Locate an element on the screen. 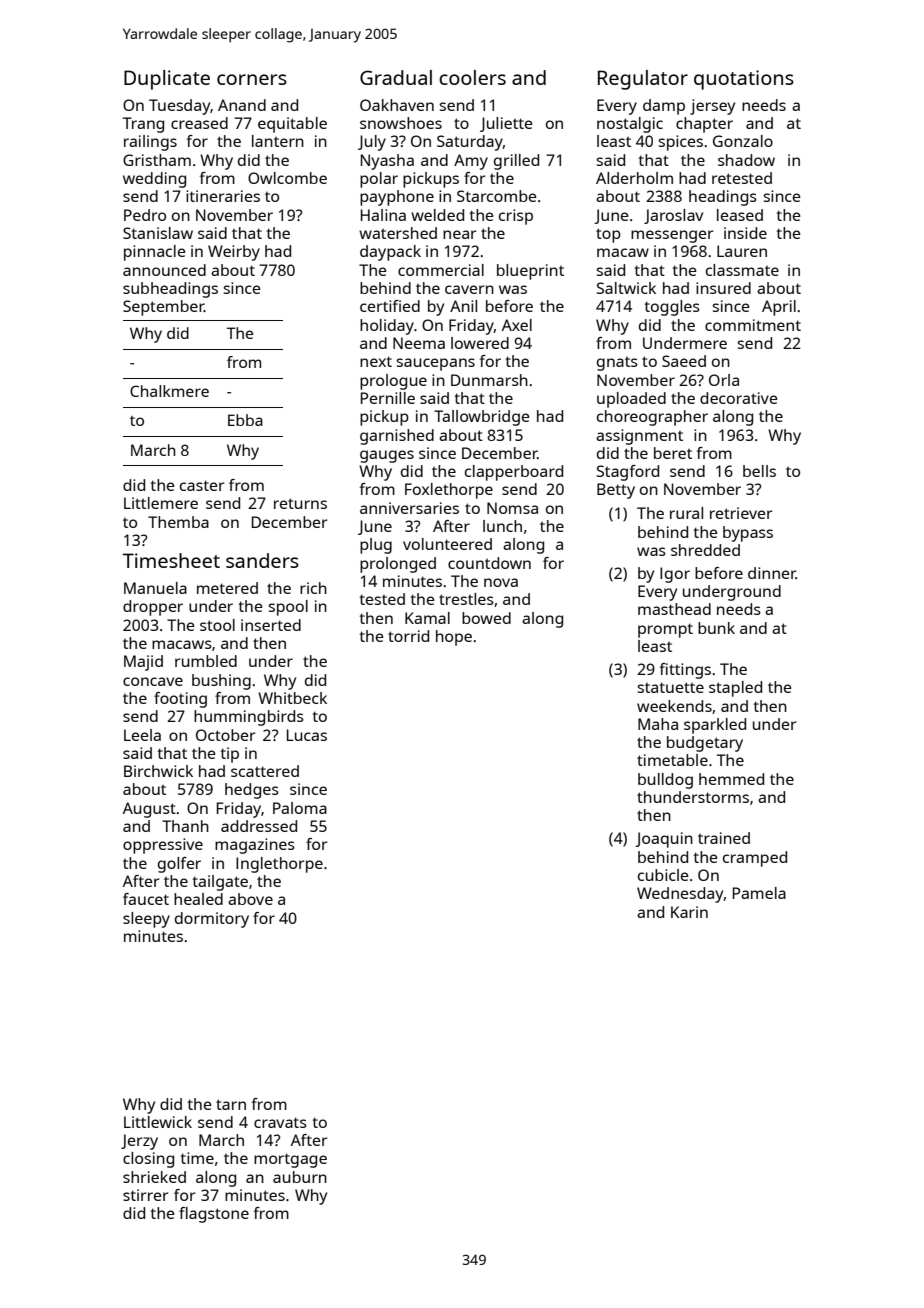  Juliette is located at coordinates (506, 124).
